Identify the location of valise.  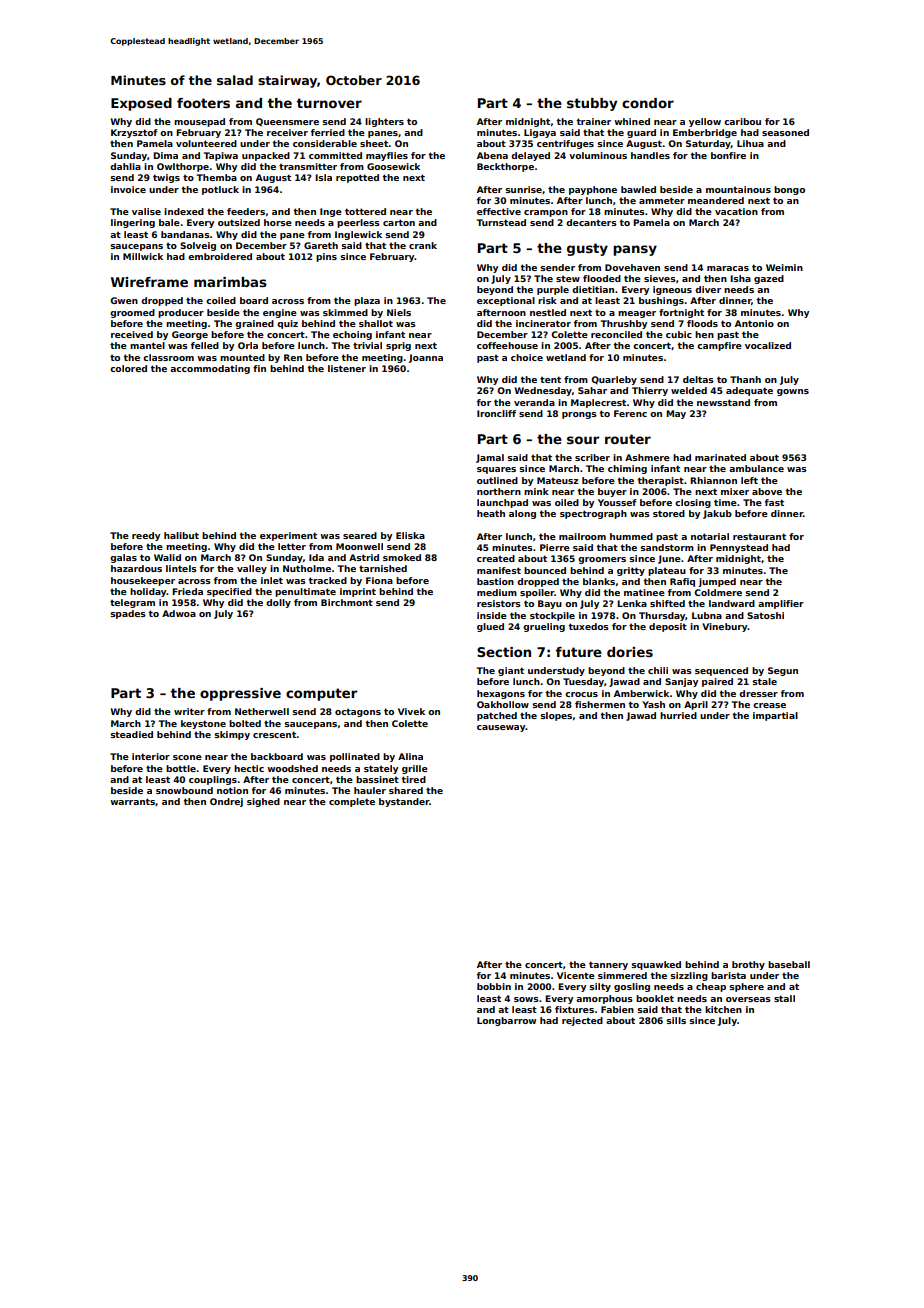
(146, 211).
